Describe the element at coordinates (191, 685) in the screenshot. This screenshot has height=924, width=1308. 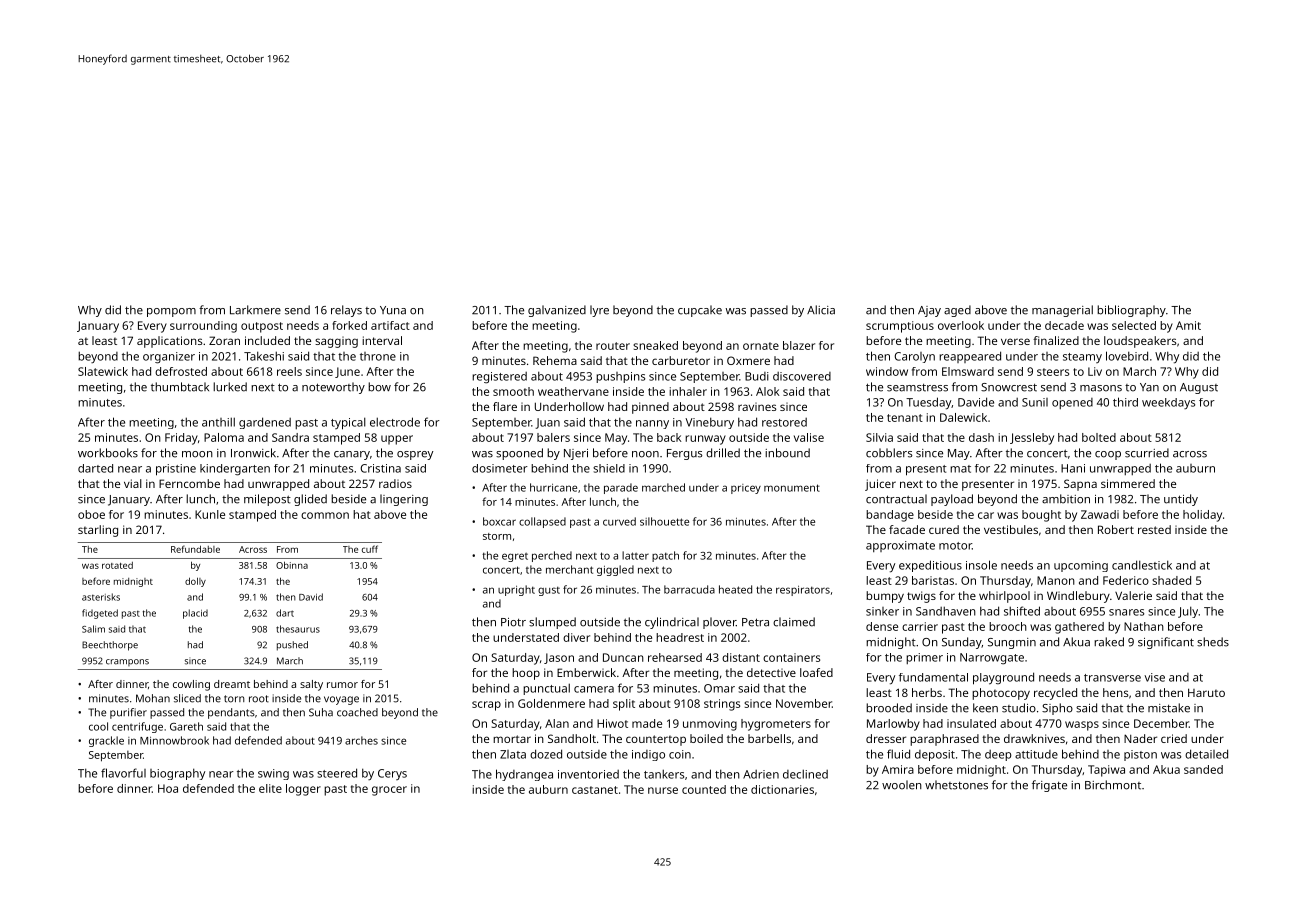
I see `cowling` at that location.
